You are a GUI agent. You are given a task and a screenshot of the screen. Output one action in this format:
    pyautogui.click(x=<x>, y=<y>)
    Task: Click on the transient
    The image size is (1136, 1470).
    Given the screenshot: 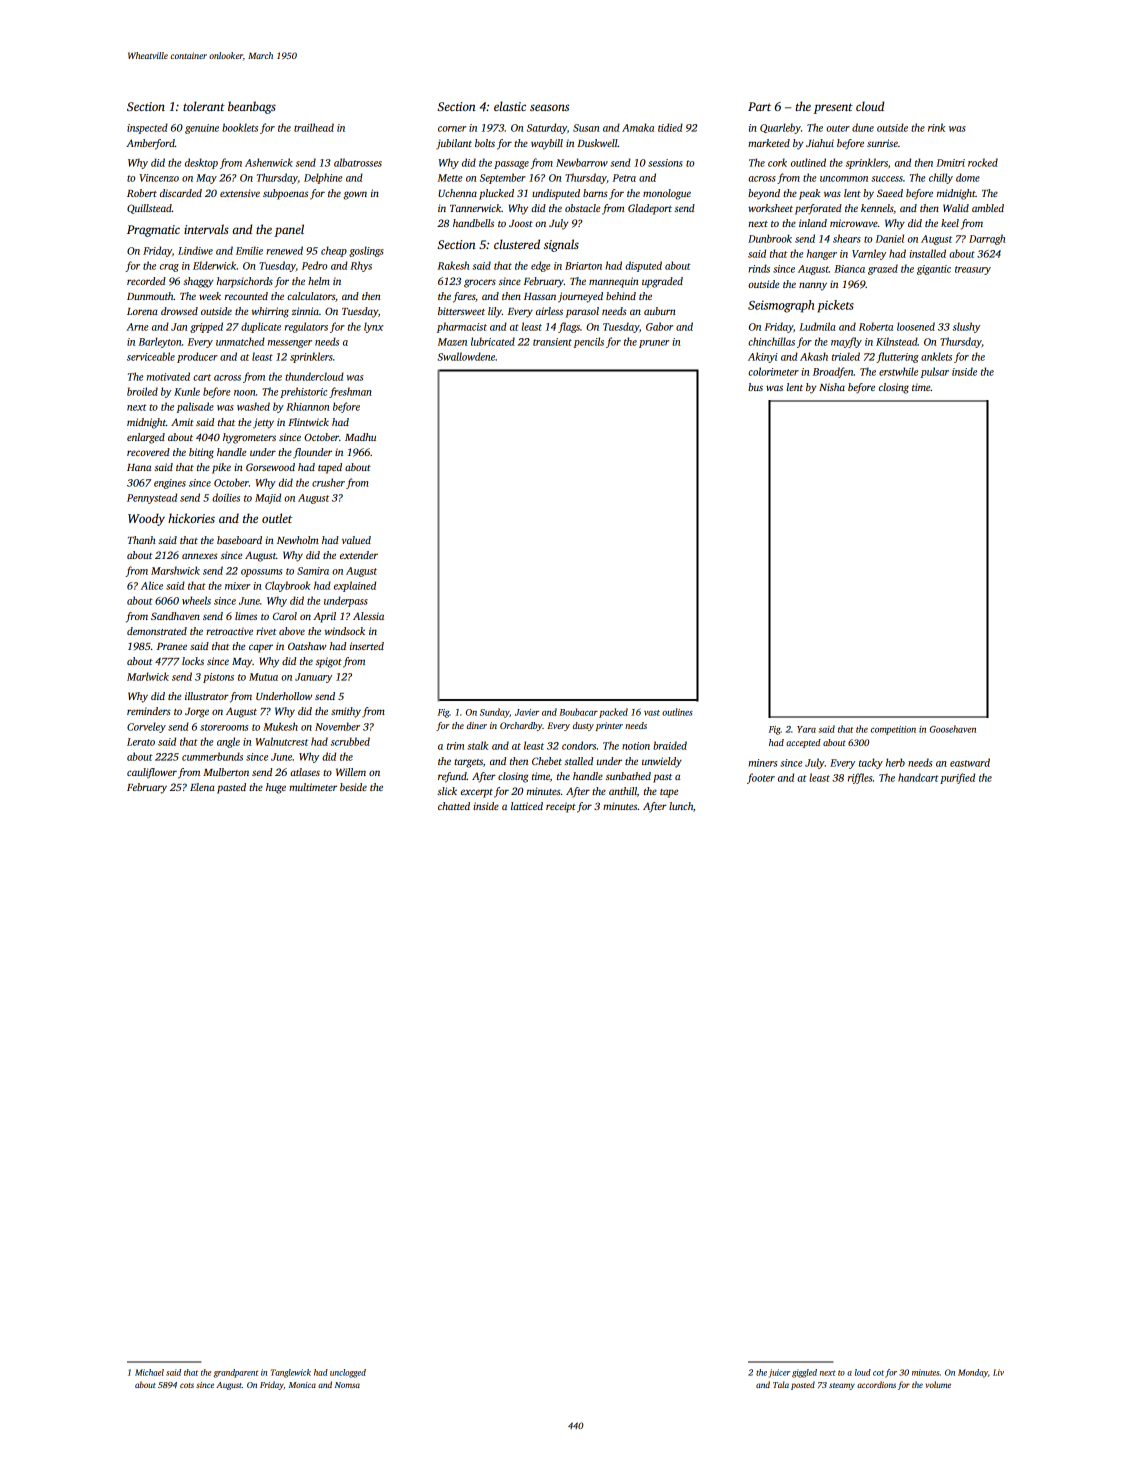 What is the action you would take?
    pyautogui.click(x=552, y=342)
